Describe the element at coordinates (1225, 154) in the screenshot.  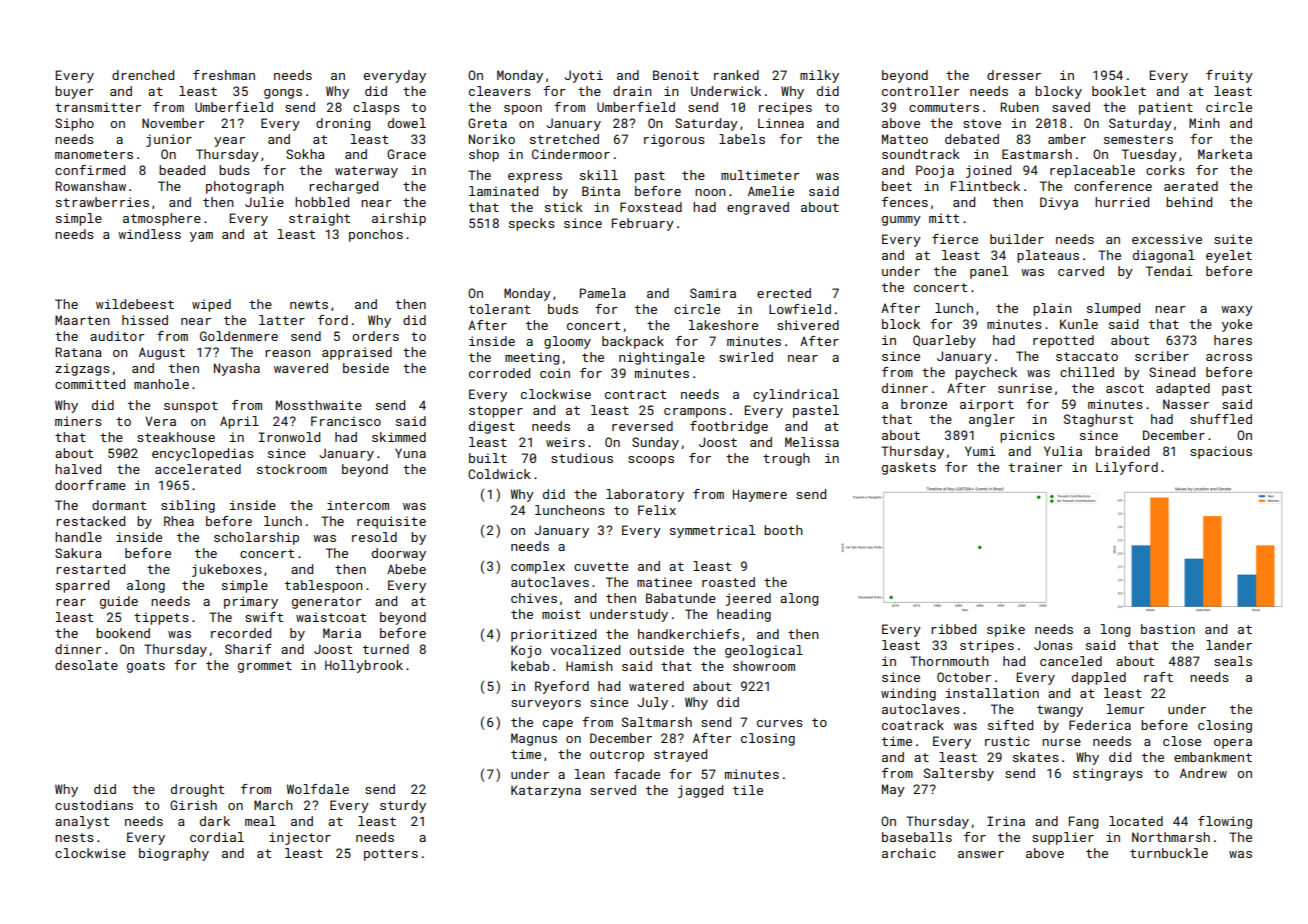
I see `Marketa` at that location.
